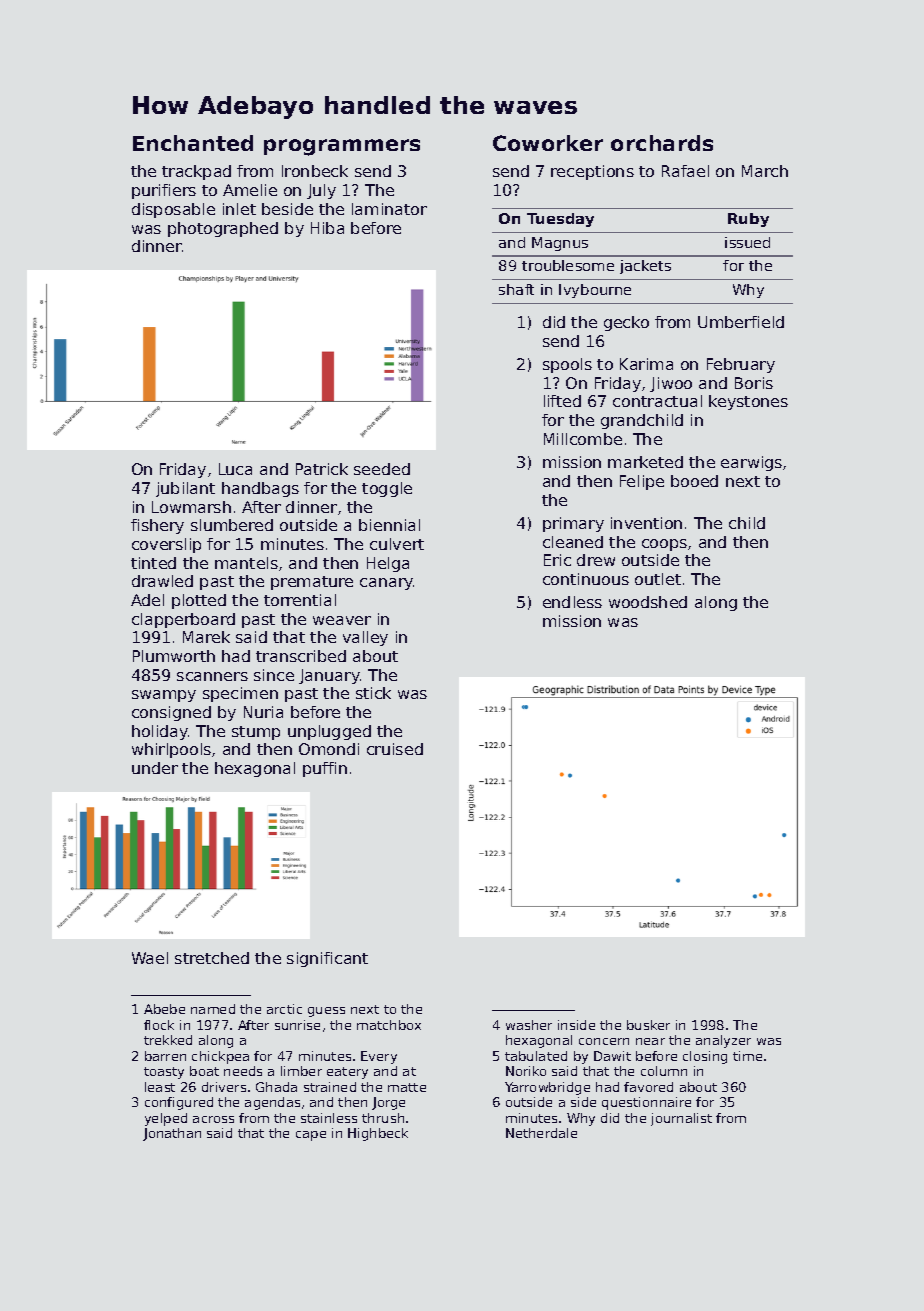  What do you see at coordinates (172, 1134) in the screenshot?
I see `Jonathan` at bounding box center [172, 1134].
